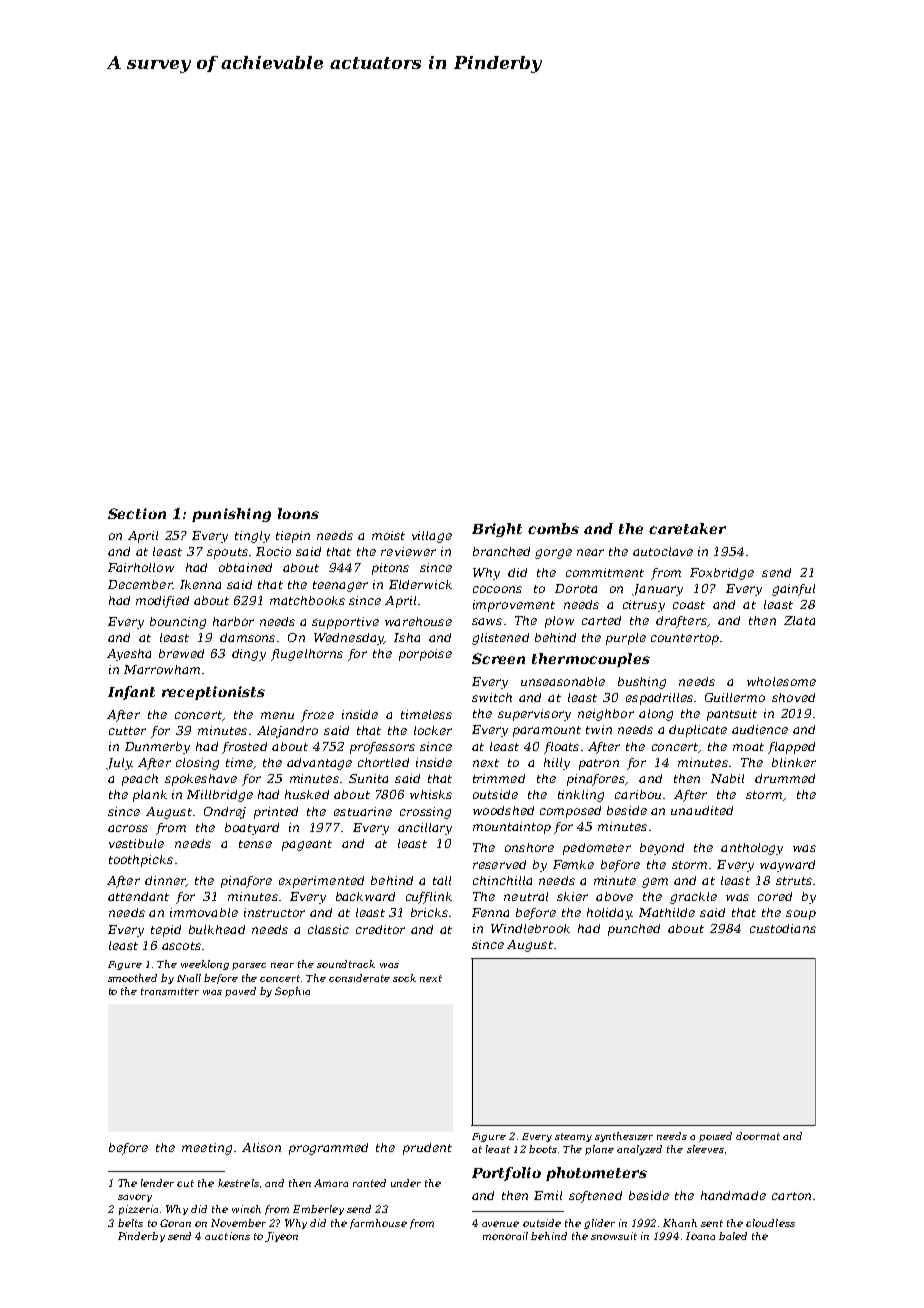  Describe the element at coordinates (505, 1236) in the screenshot. I see `monorail` at that location.
